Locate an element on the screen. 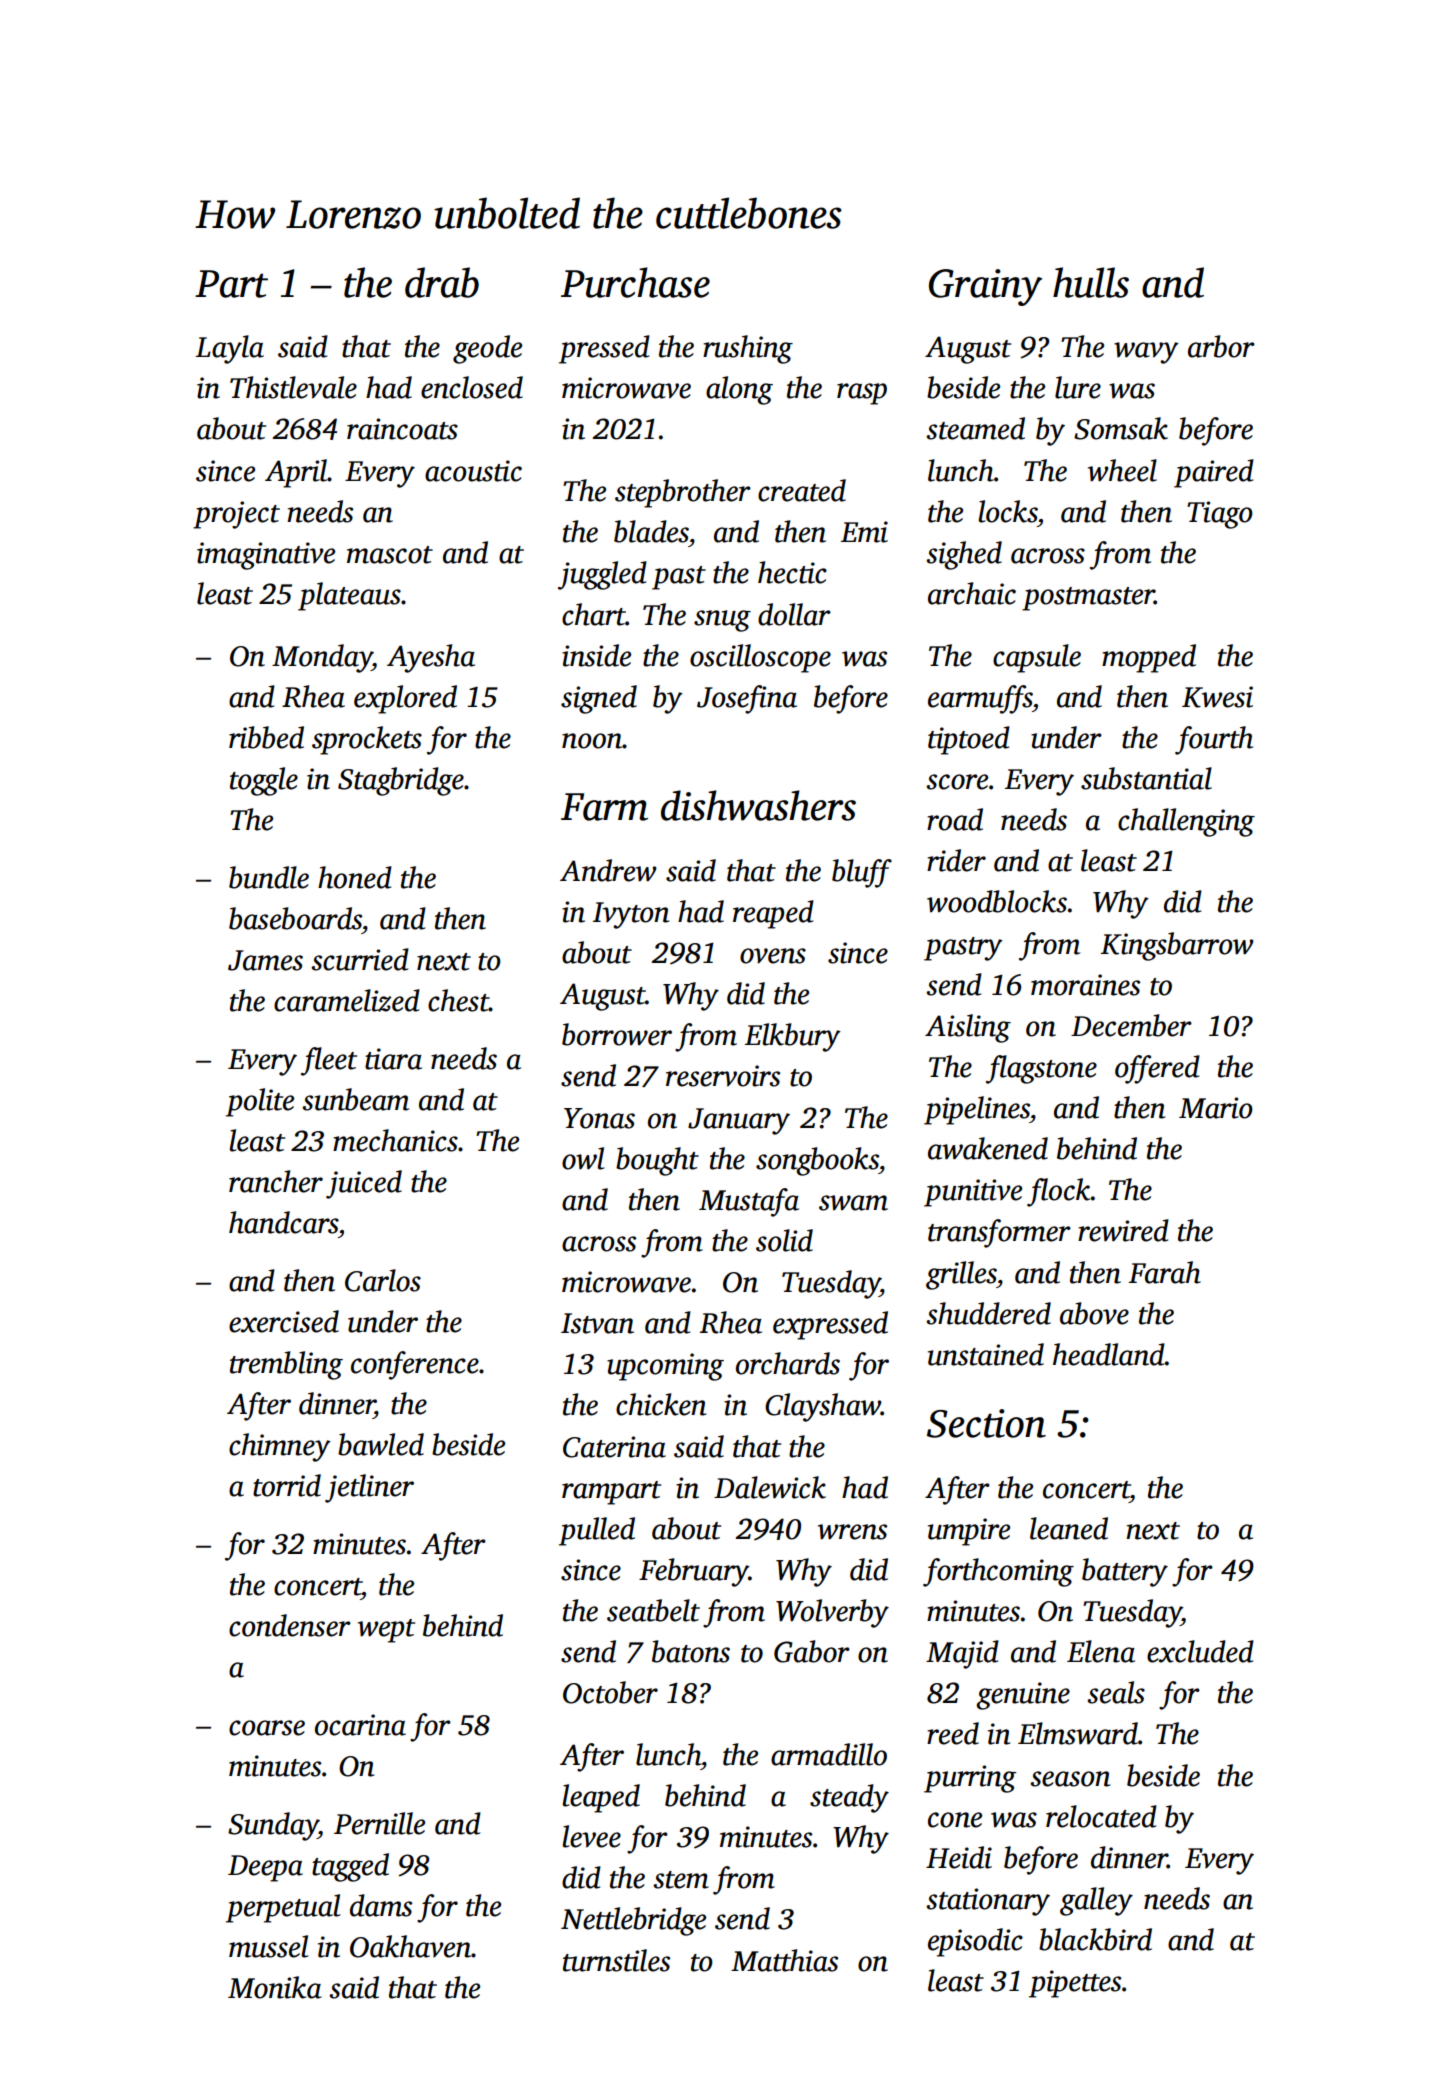 Image resolution: width=1450 pixels, height=2100 pixels. chicken is located at coordinates (661, 1404).
